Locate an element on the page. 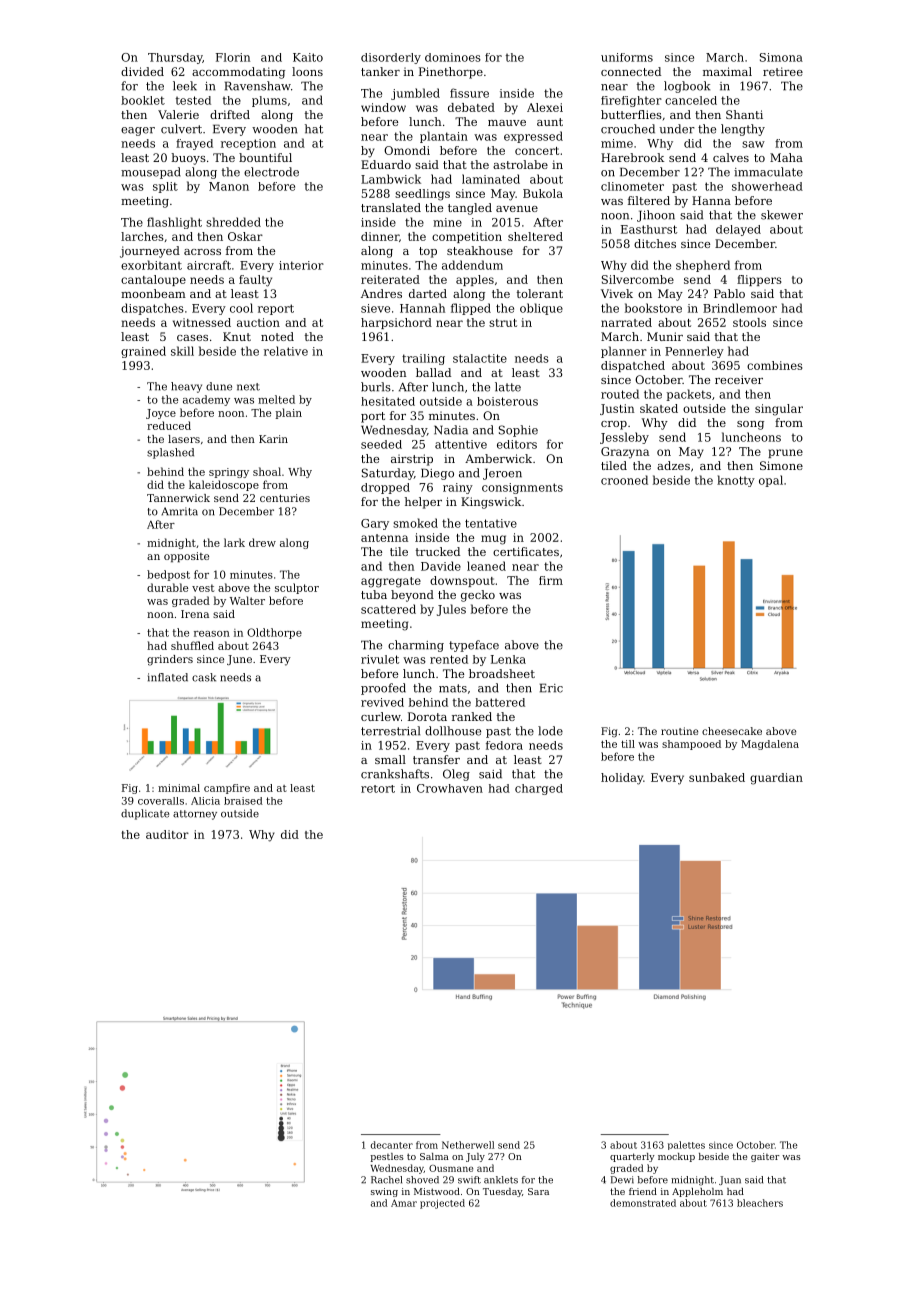 The width and height of the document is (924, 1308). auditor is located at coordinates (167, 834).
